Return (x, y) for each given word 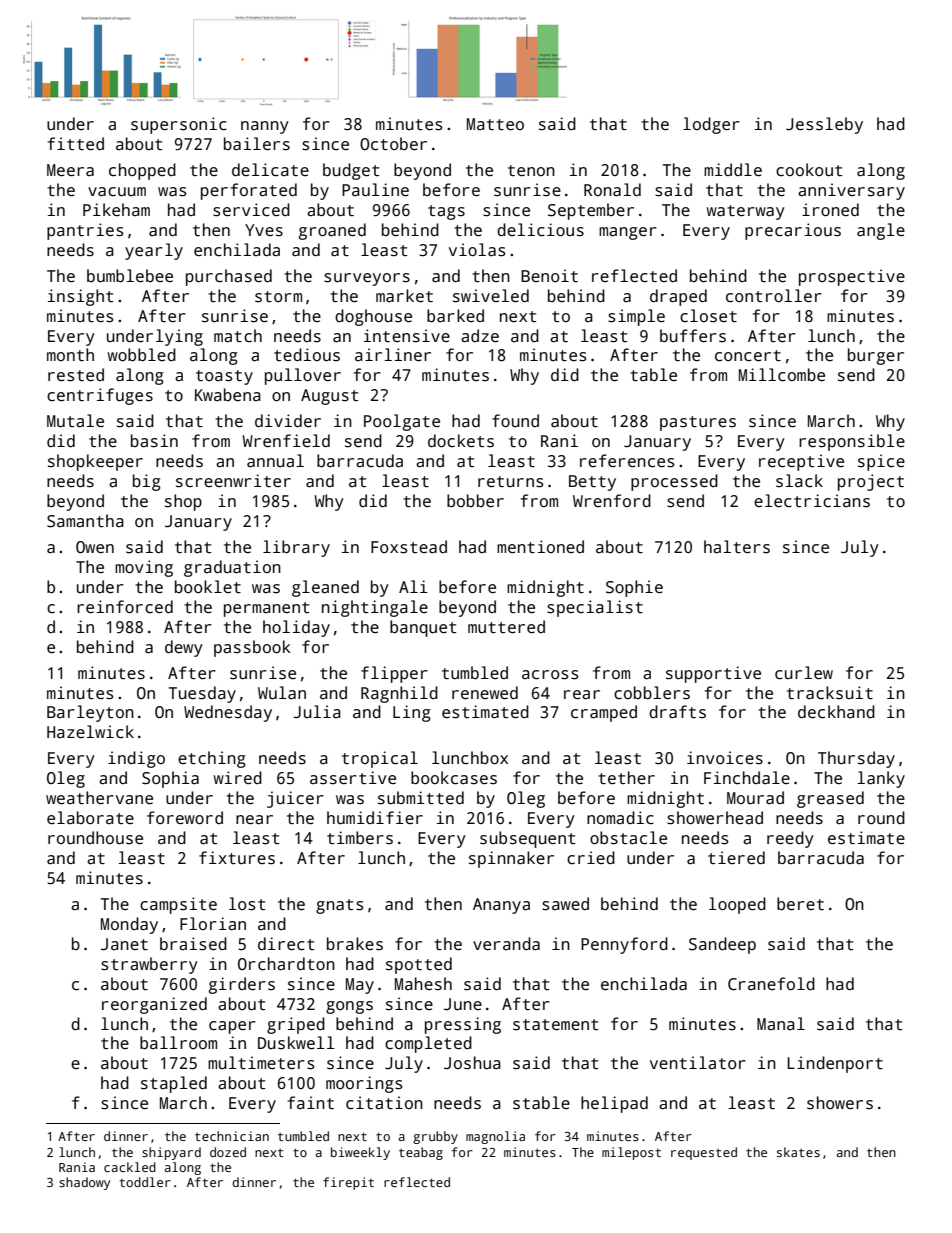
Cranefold (771, 984)
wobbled (142, 354)
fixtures (237, 858)
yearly (154, 251)
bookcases (454, 778)
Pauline (375, 189)
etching (212, 759)
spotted (419, 965)
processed (674, 482)
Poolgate (402, 422)
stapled (174, 1084)
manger (628, 233)
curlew (804, 673)
